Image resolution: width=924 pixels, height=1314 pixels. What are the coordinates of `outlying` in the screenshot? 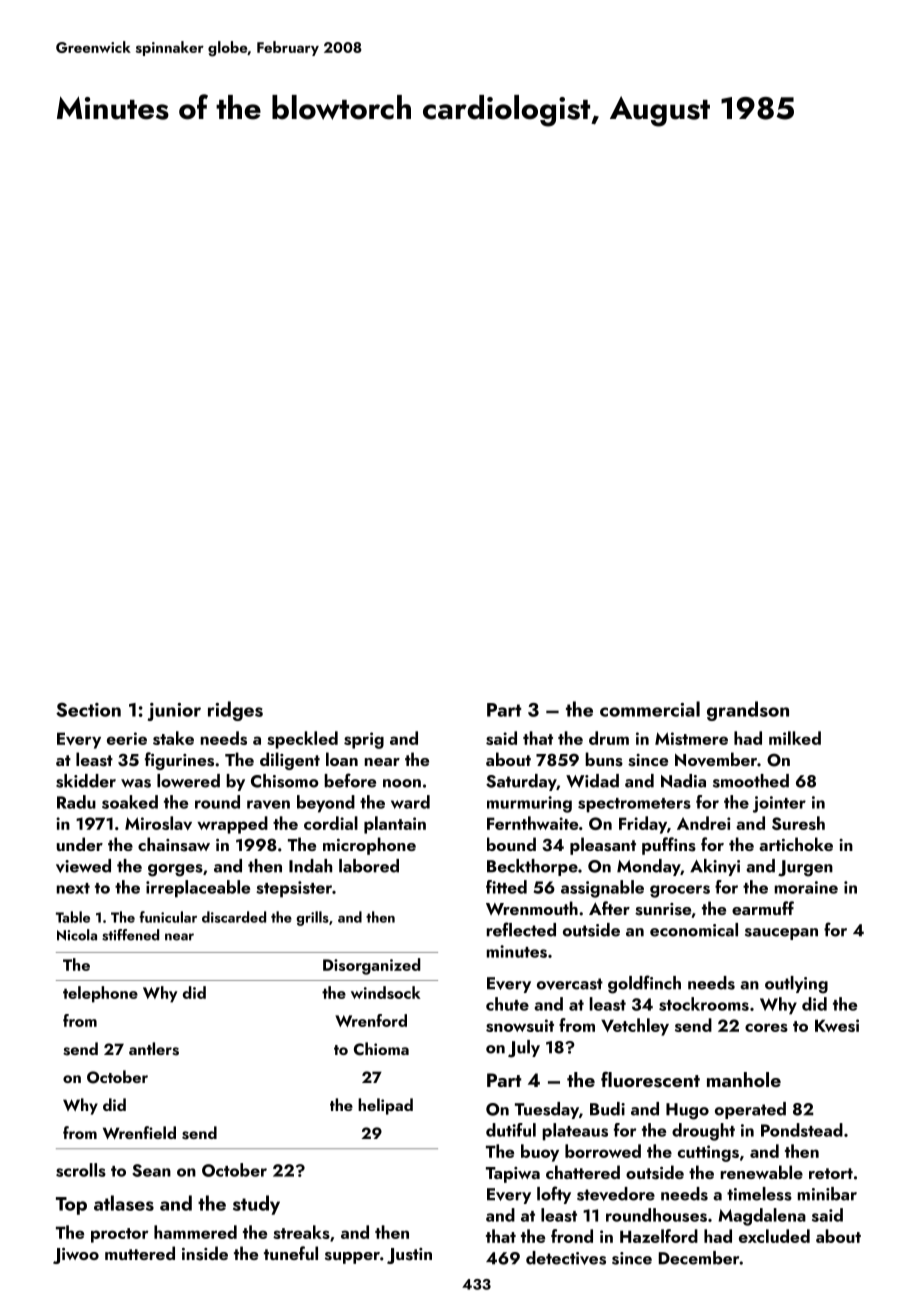 It's located at (796, 985).
